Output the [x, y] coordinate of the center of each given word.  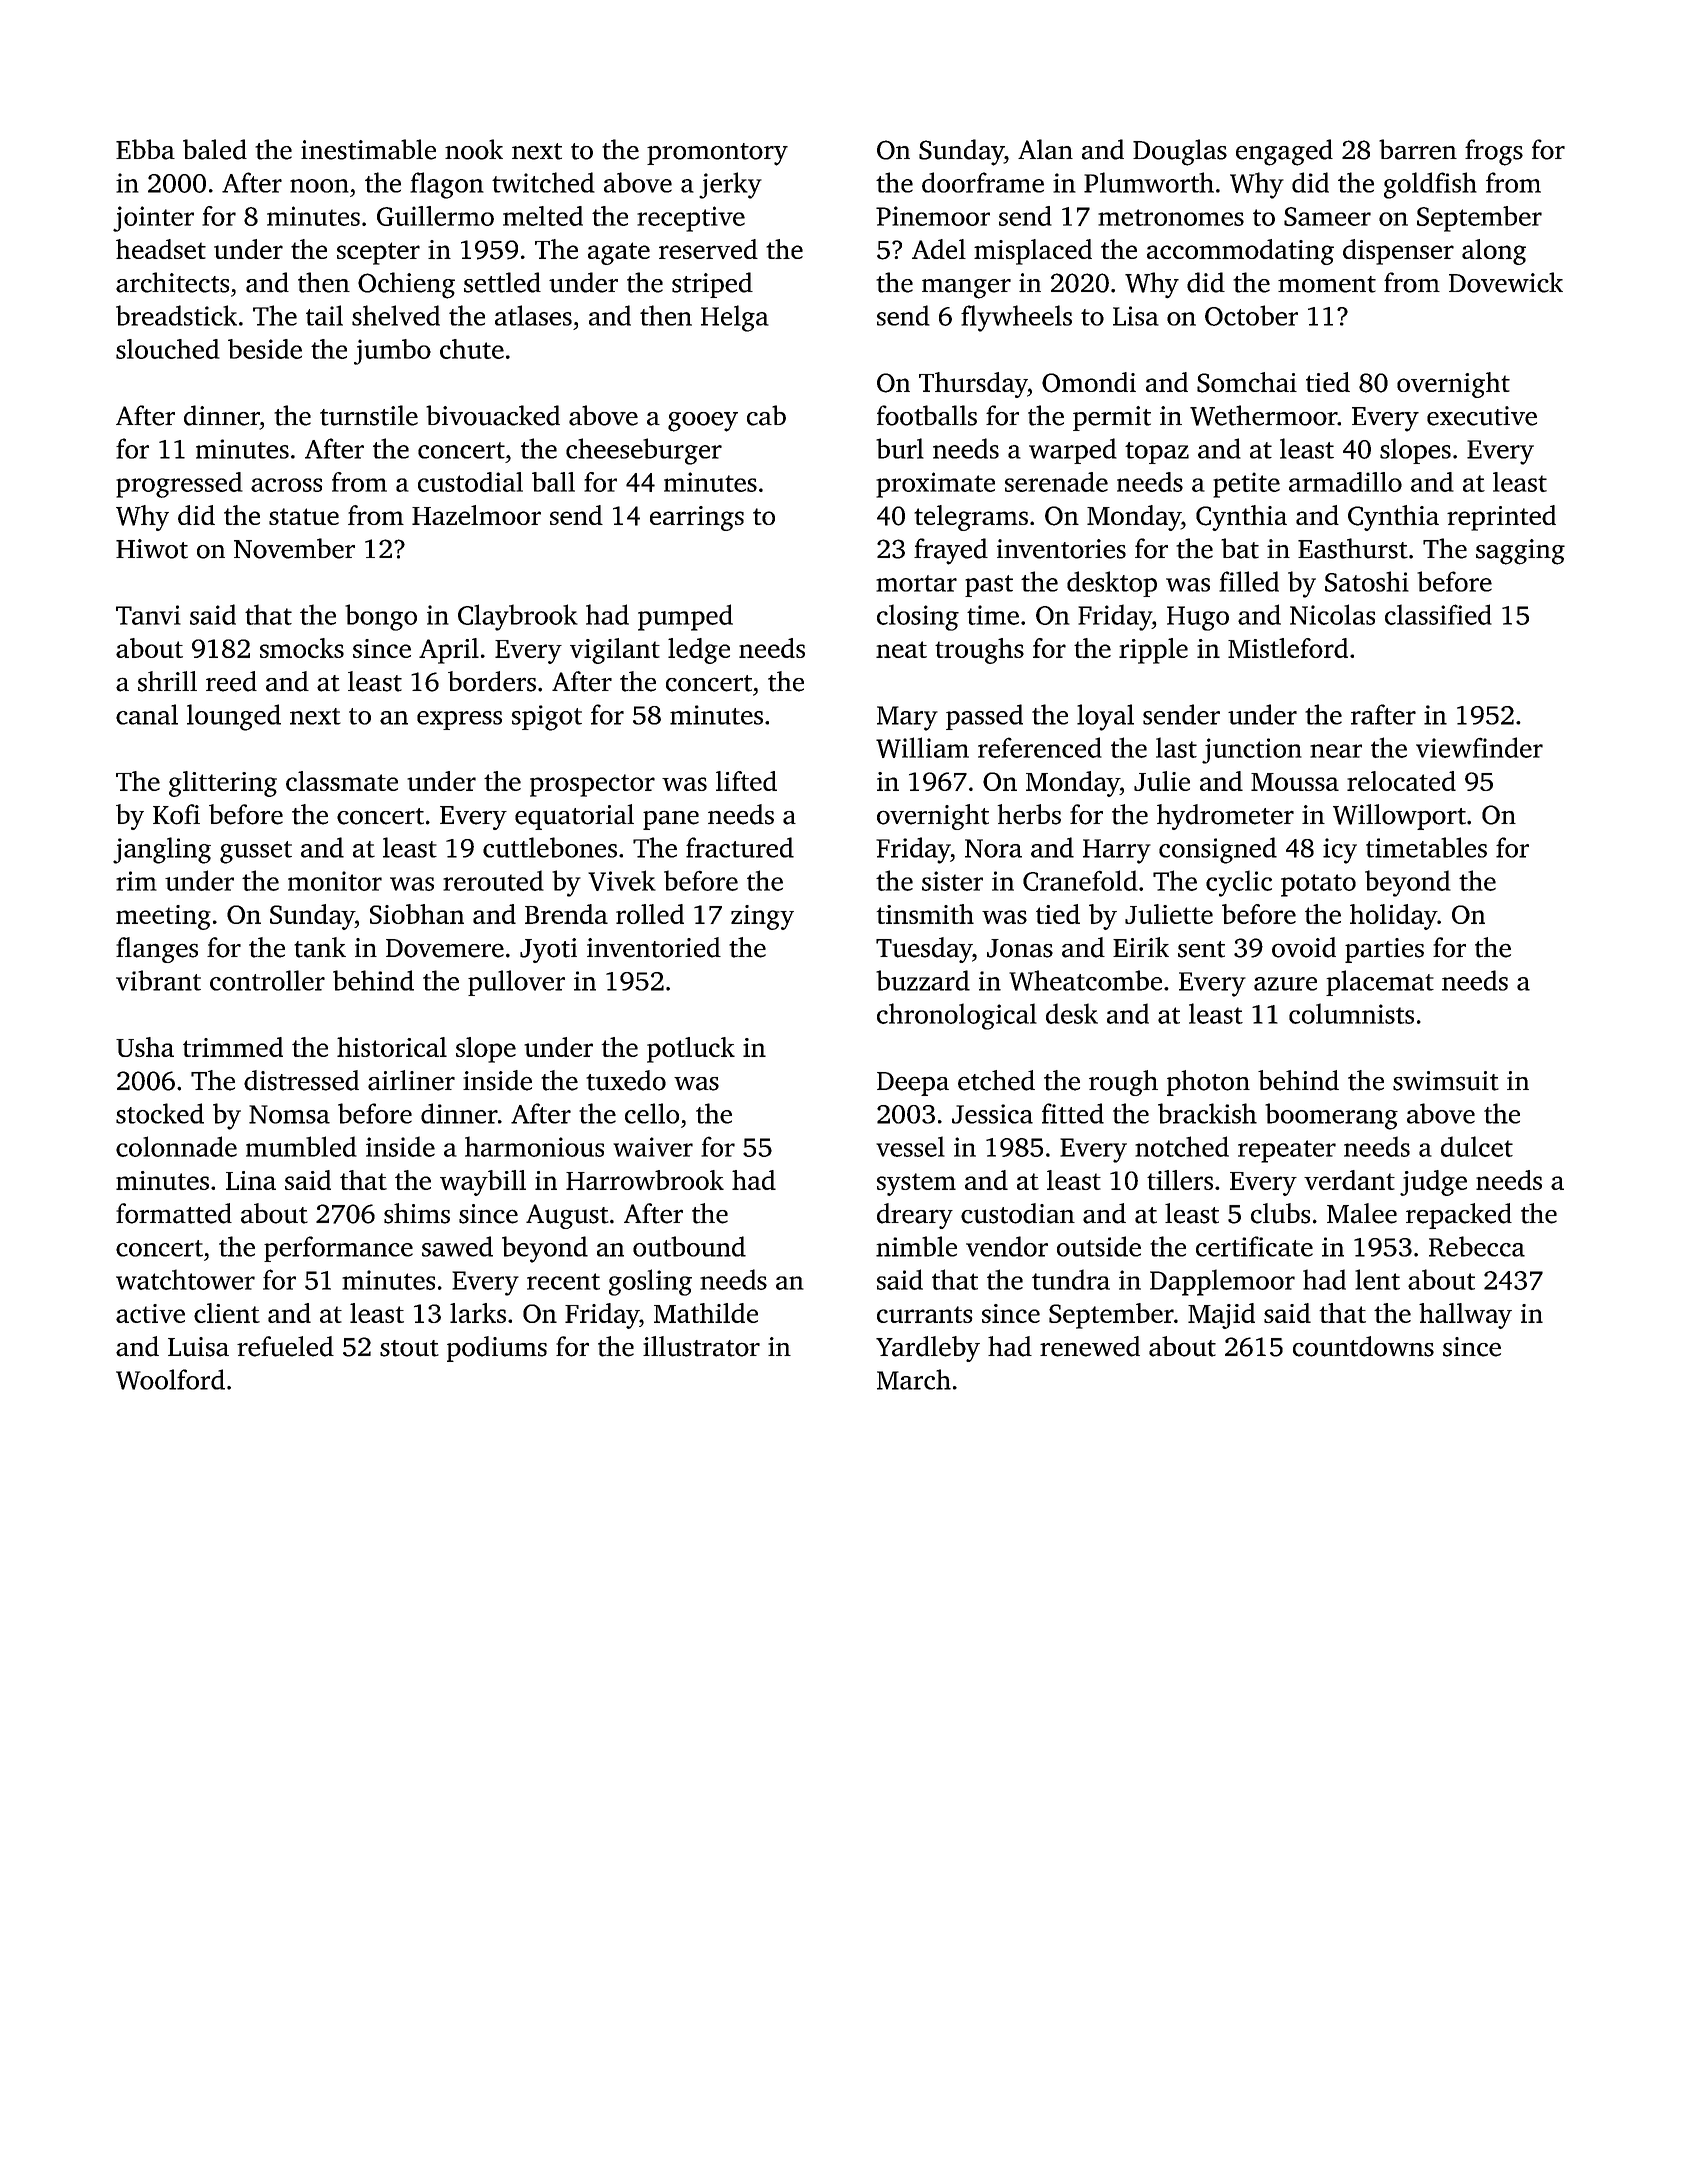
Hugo [1198, 618]
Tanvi [148, 615]
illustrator [701, 1346]
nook [474, 149]
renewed [1090, 1346]
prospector [592, 785]
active [150, 1313]
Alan [1045, 149]
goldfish [1430, 185]
